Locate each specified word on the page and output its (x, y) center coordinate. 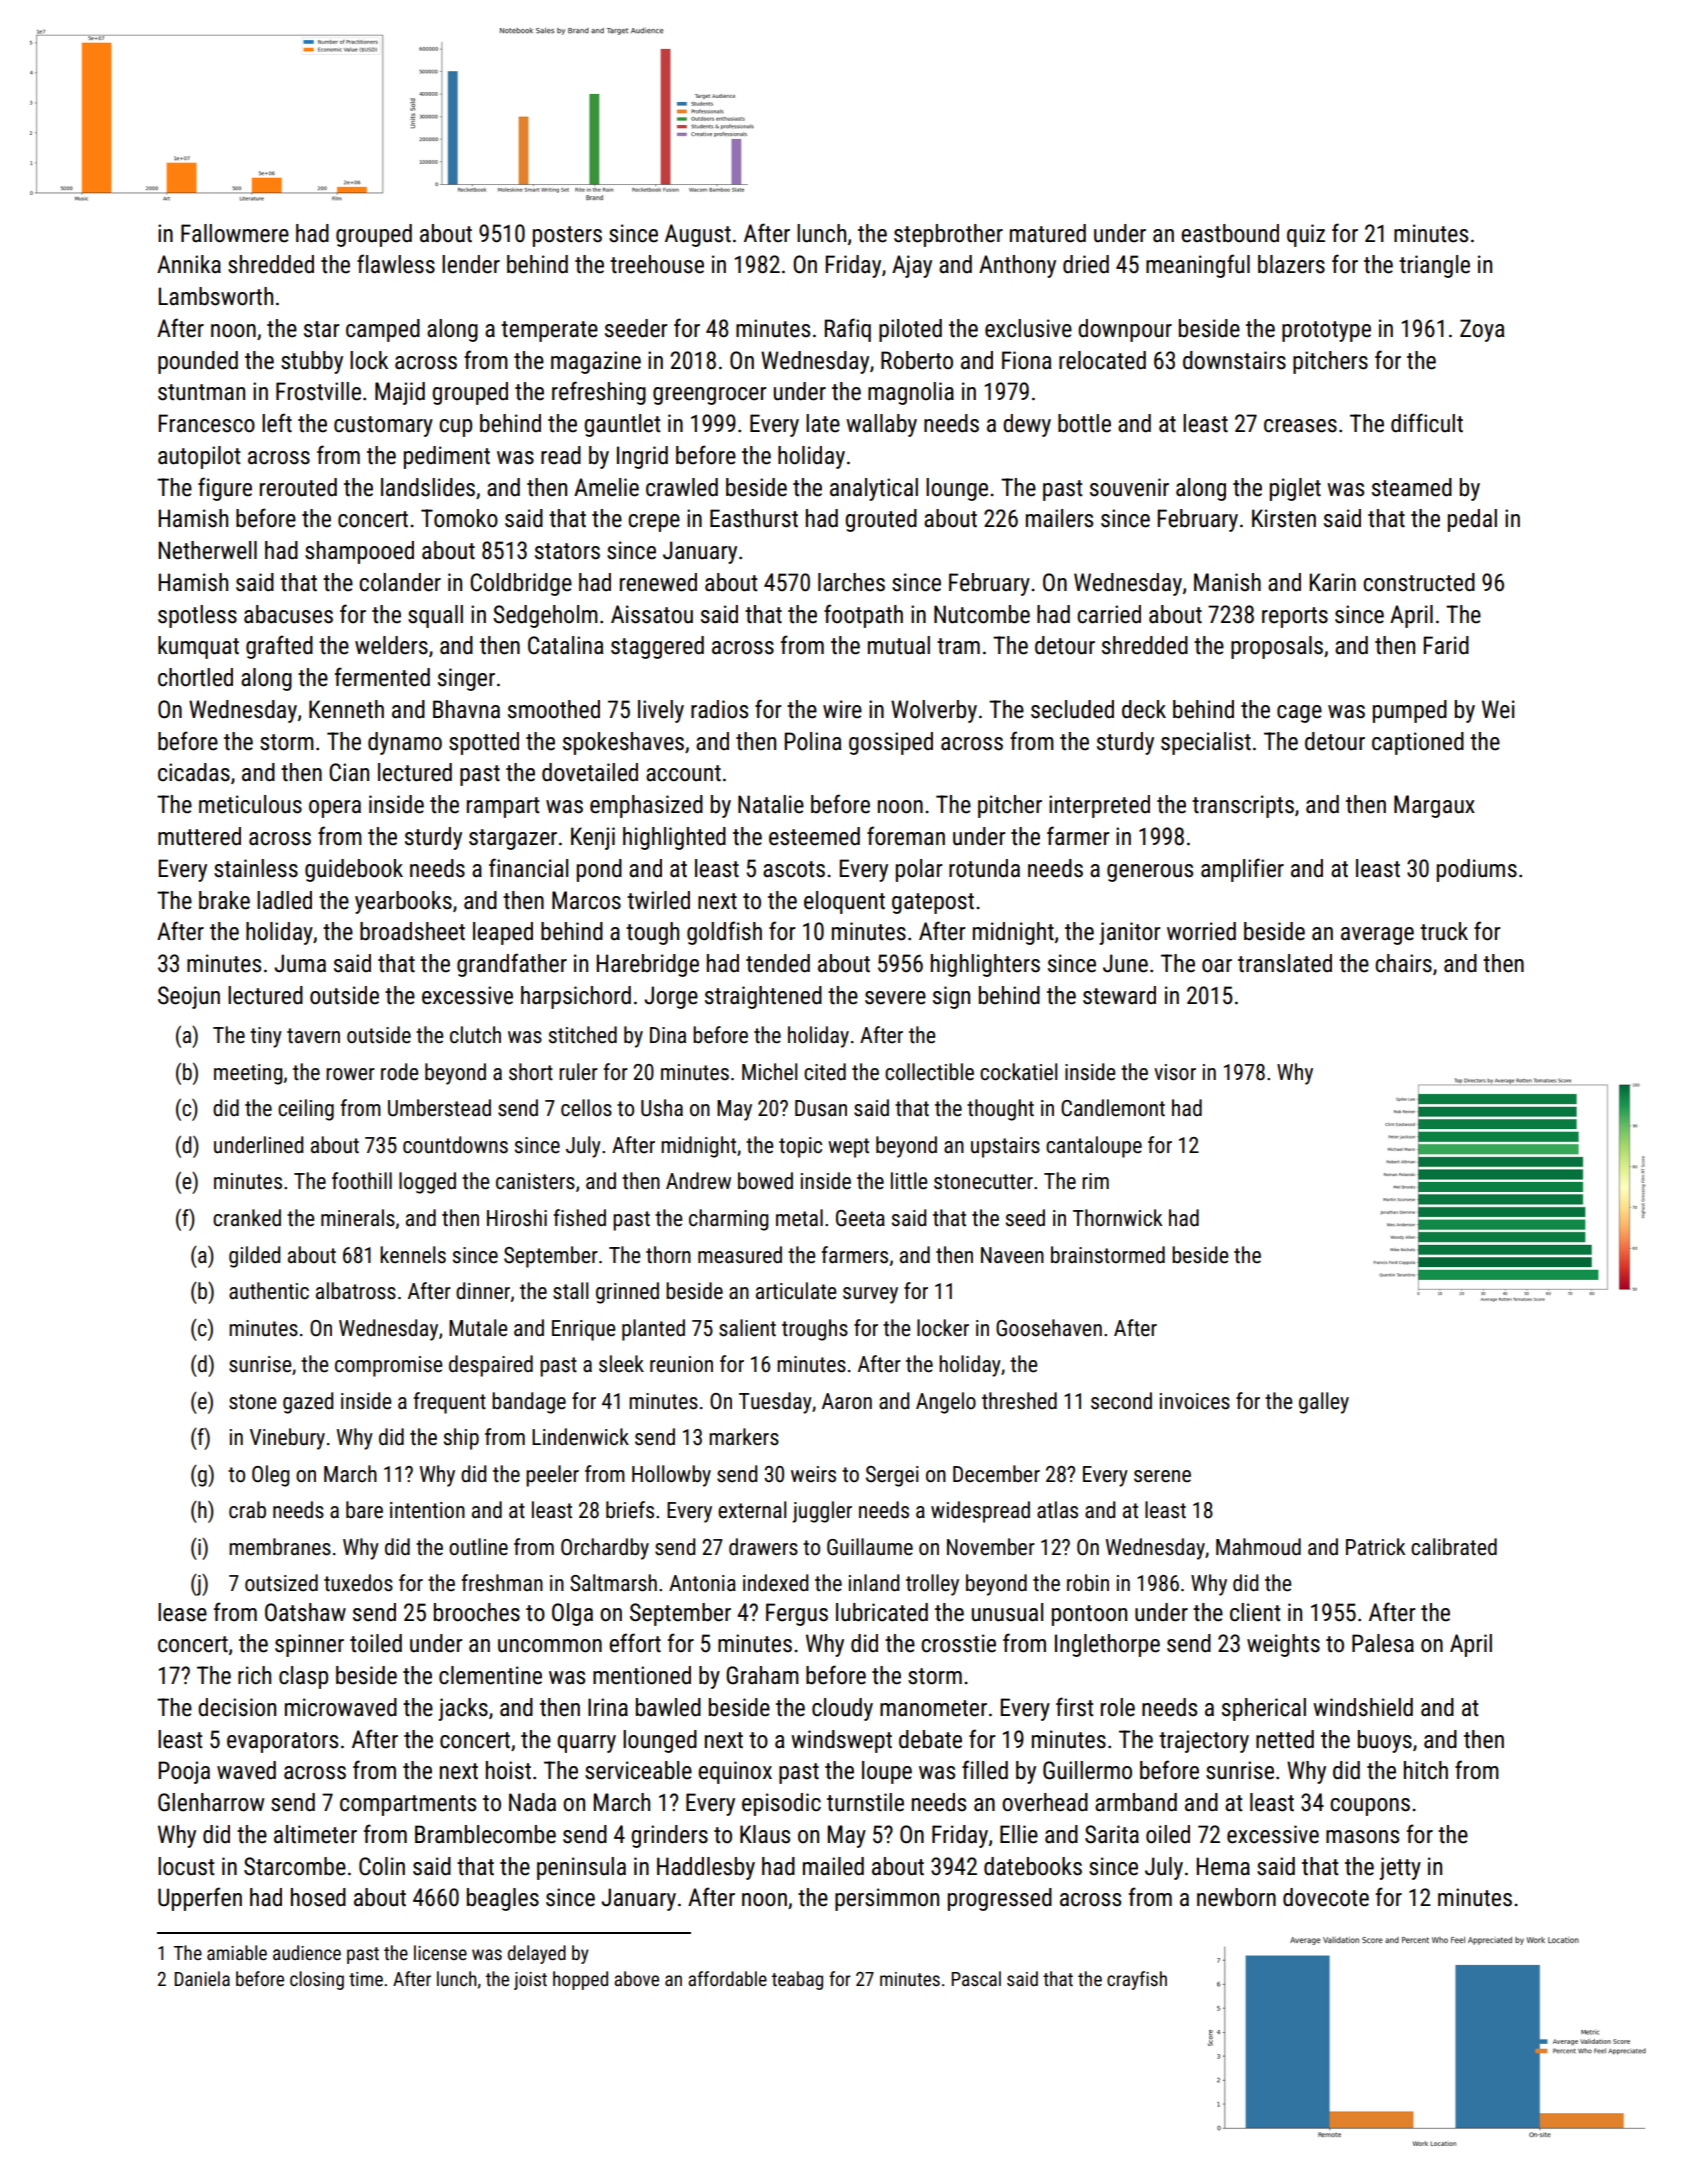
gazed (308, 1403)
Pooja (184, 1772)
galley (1324, 1403)
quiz (1306, 235)
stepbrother (948, 235)
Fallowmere (235, 233)
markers (744, 1437)
